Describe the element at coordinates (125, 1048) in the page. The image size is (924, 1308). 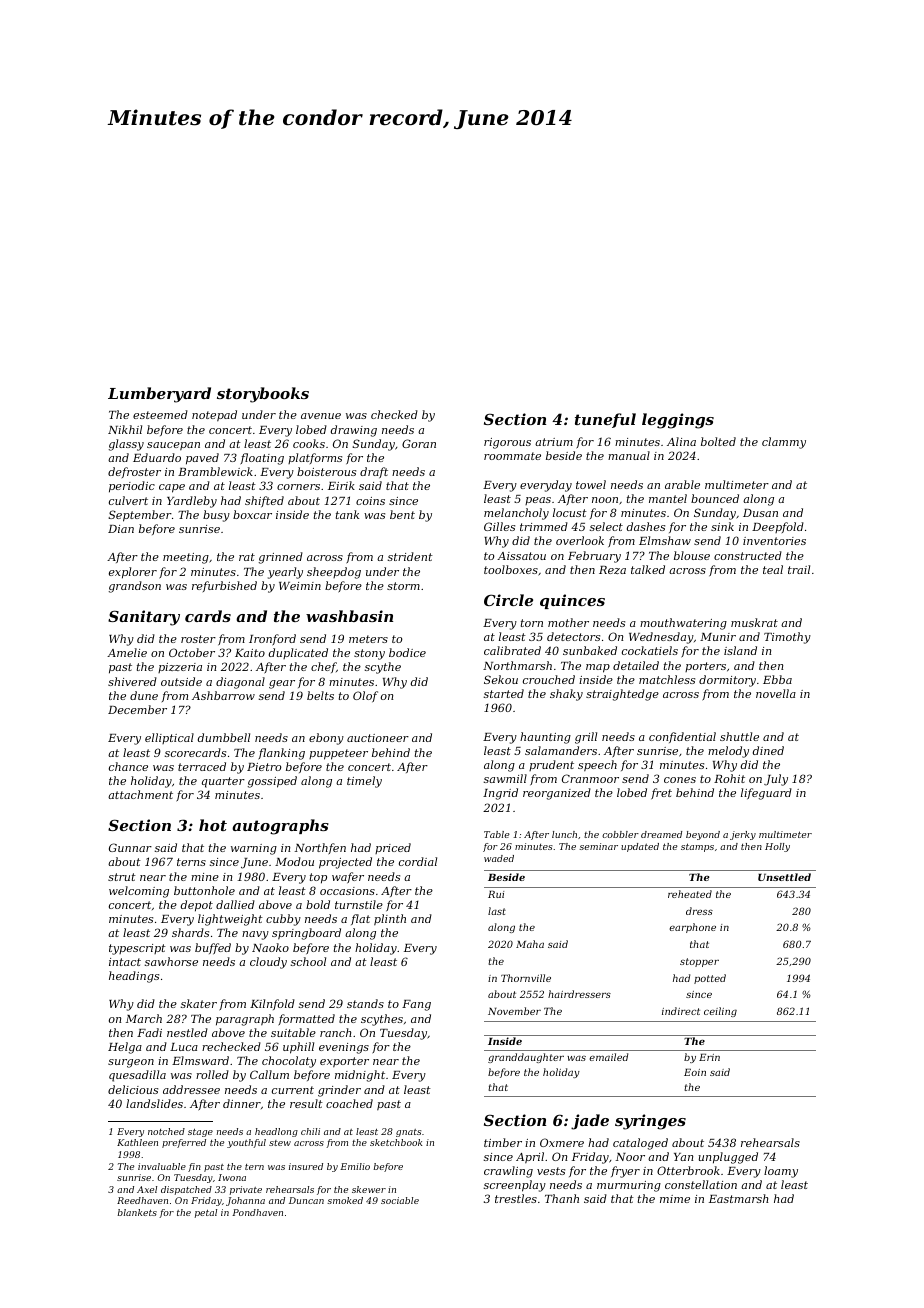
I see `Helga` at that location.
